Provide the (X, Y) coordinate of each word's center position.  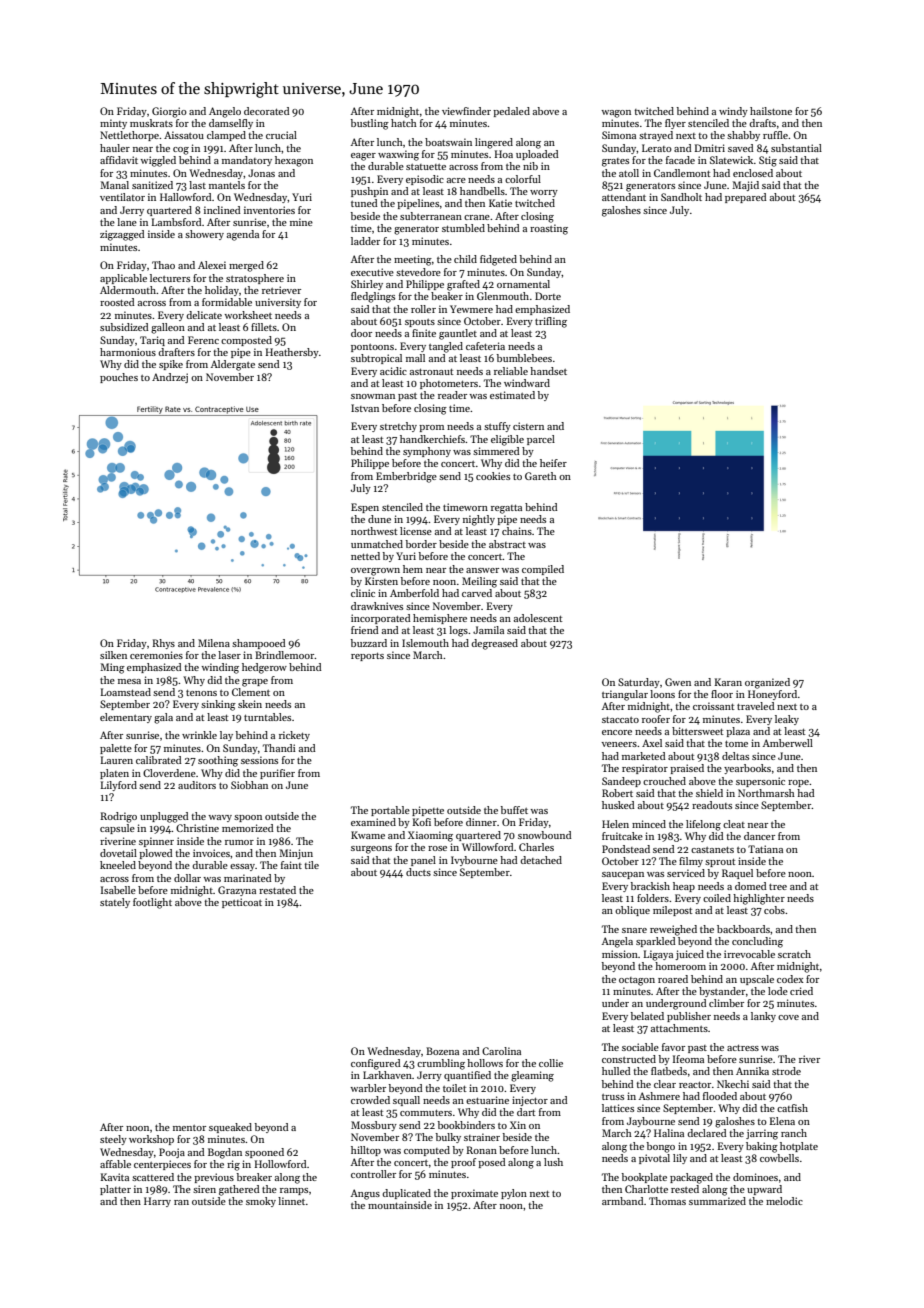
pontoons (372, 348)
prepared (746, 198)
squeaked (230, 1128)
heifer (553, 463)
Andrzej (170, 378)
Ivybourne (474, 861)
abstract (507, 544)
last (197, 185)
